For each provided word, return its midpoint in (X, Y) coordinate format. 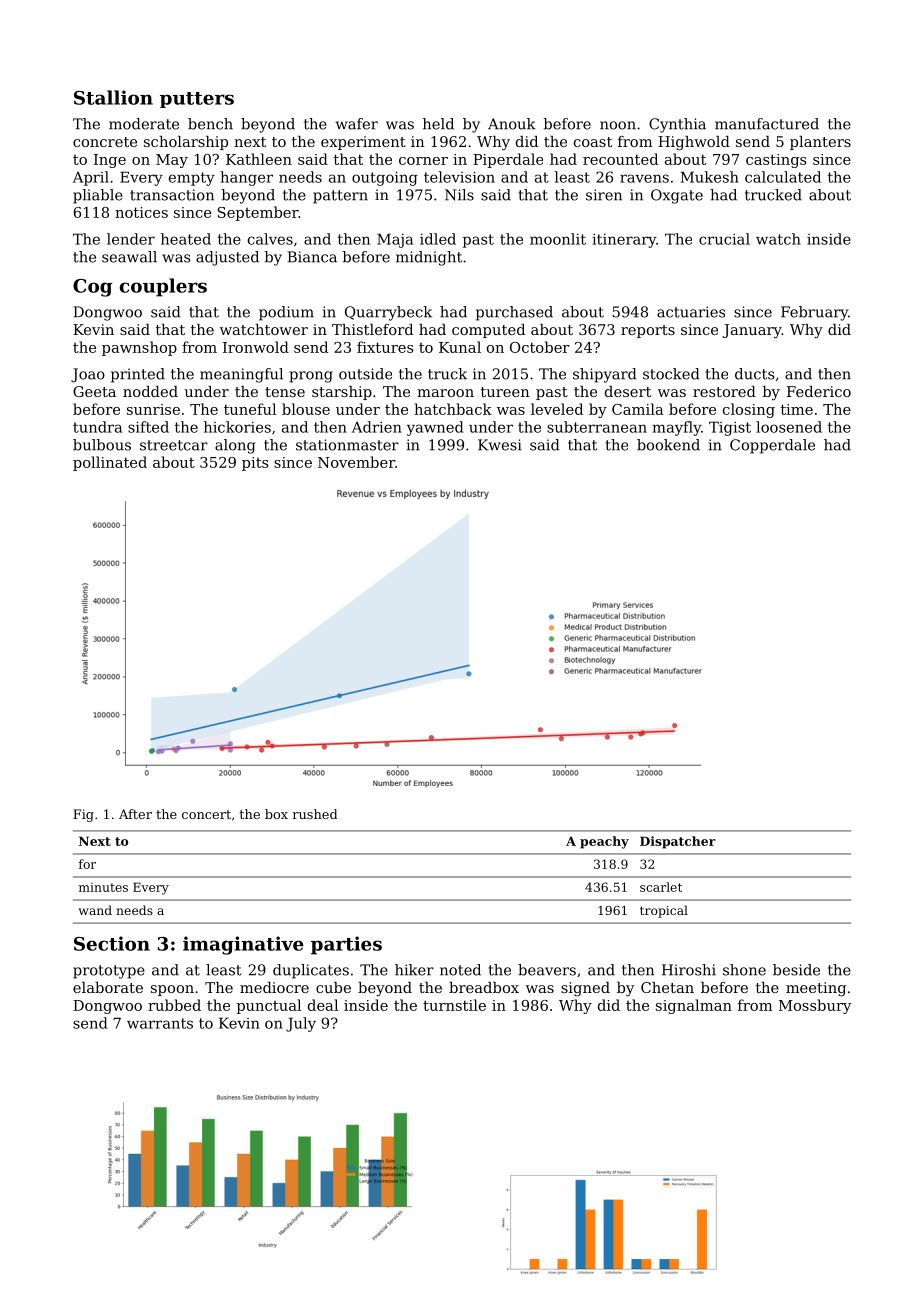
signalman (694, 1006)
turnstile (454, 1005)
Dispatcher (678, 842)
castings (776, 161)
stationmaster (347, 445)
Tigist (730, 428)
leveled (557, 409)
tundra (97, 427)
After (135, 814)
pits (255, 464)
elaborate (108, 987)
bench (210, 124)
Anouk (512, 124)
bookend (668, 445)
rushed (315, 814)
